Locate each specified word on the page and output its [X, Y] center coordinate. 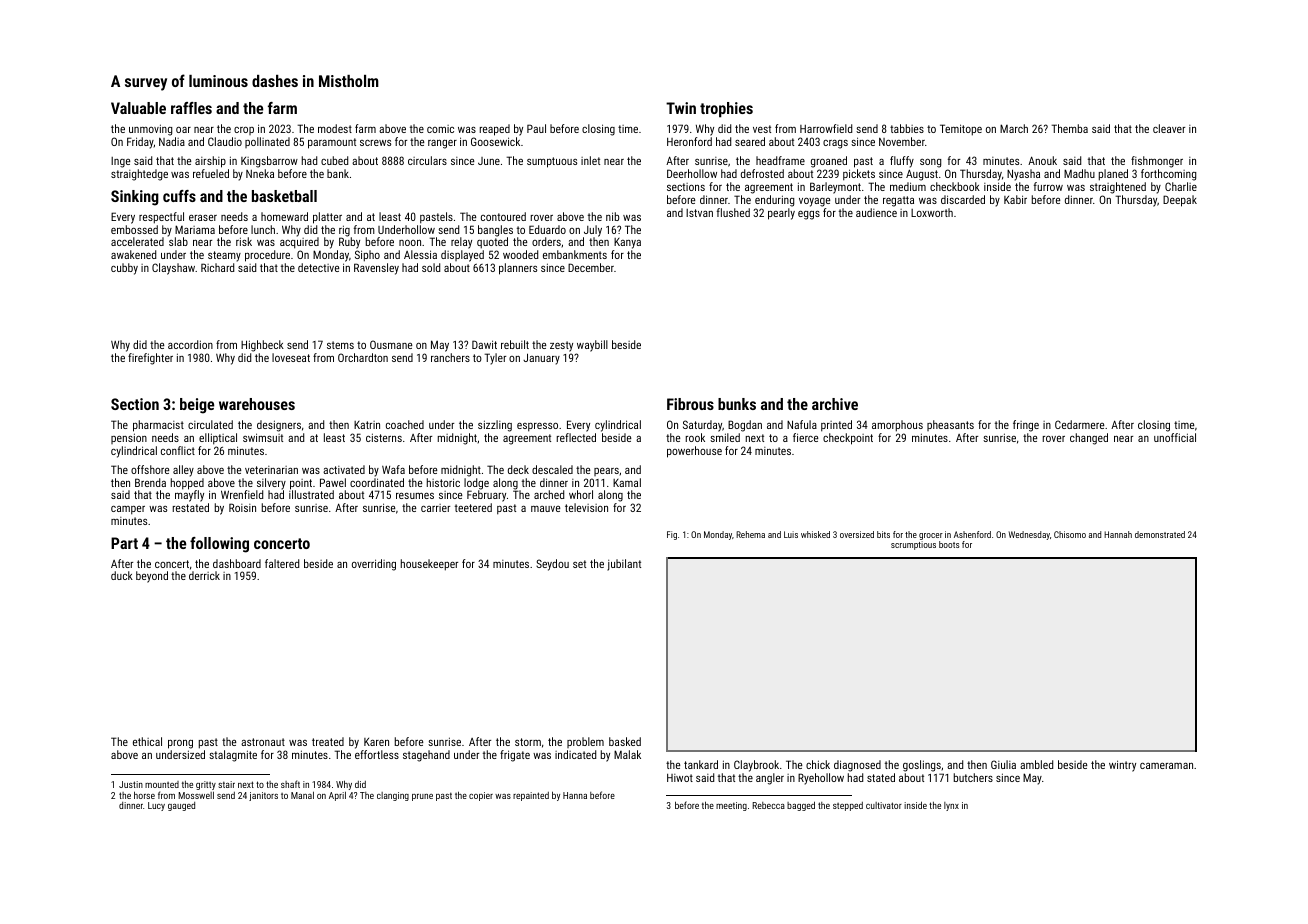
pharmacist [158, 426]
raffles [191, 108]
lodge [476, 484]
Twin [681, 108]
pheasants [950, 425]
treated [328, 741]
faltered [282, 563]
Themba [1069, 128]
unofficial [1175, 437]
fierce [805, 437]
